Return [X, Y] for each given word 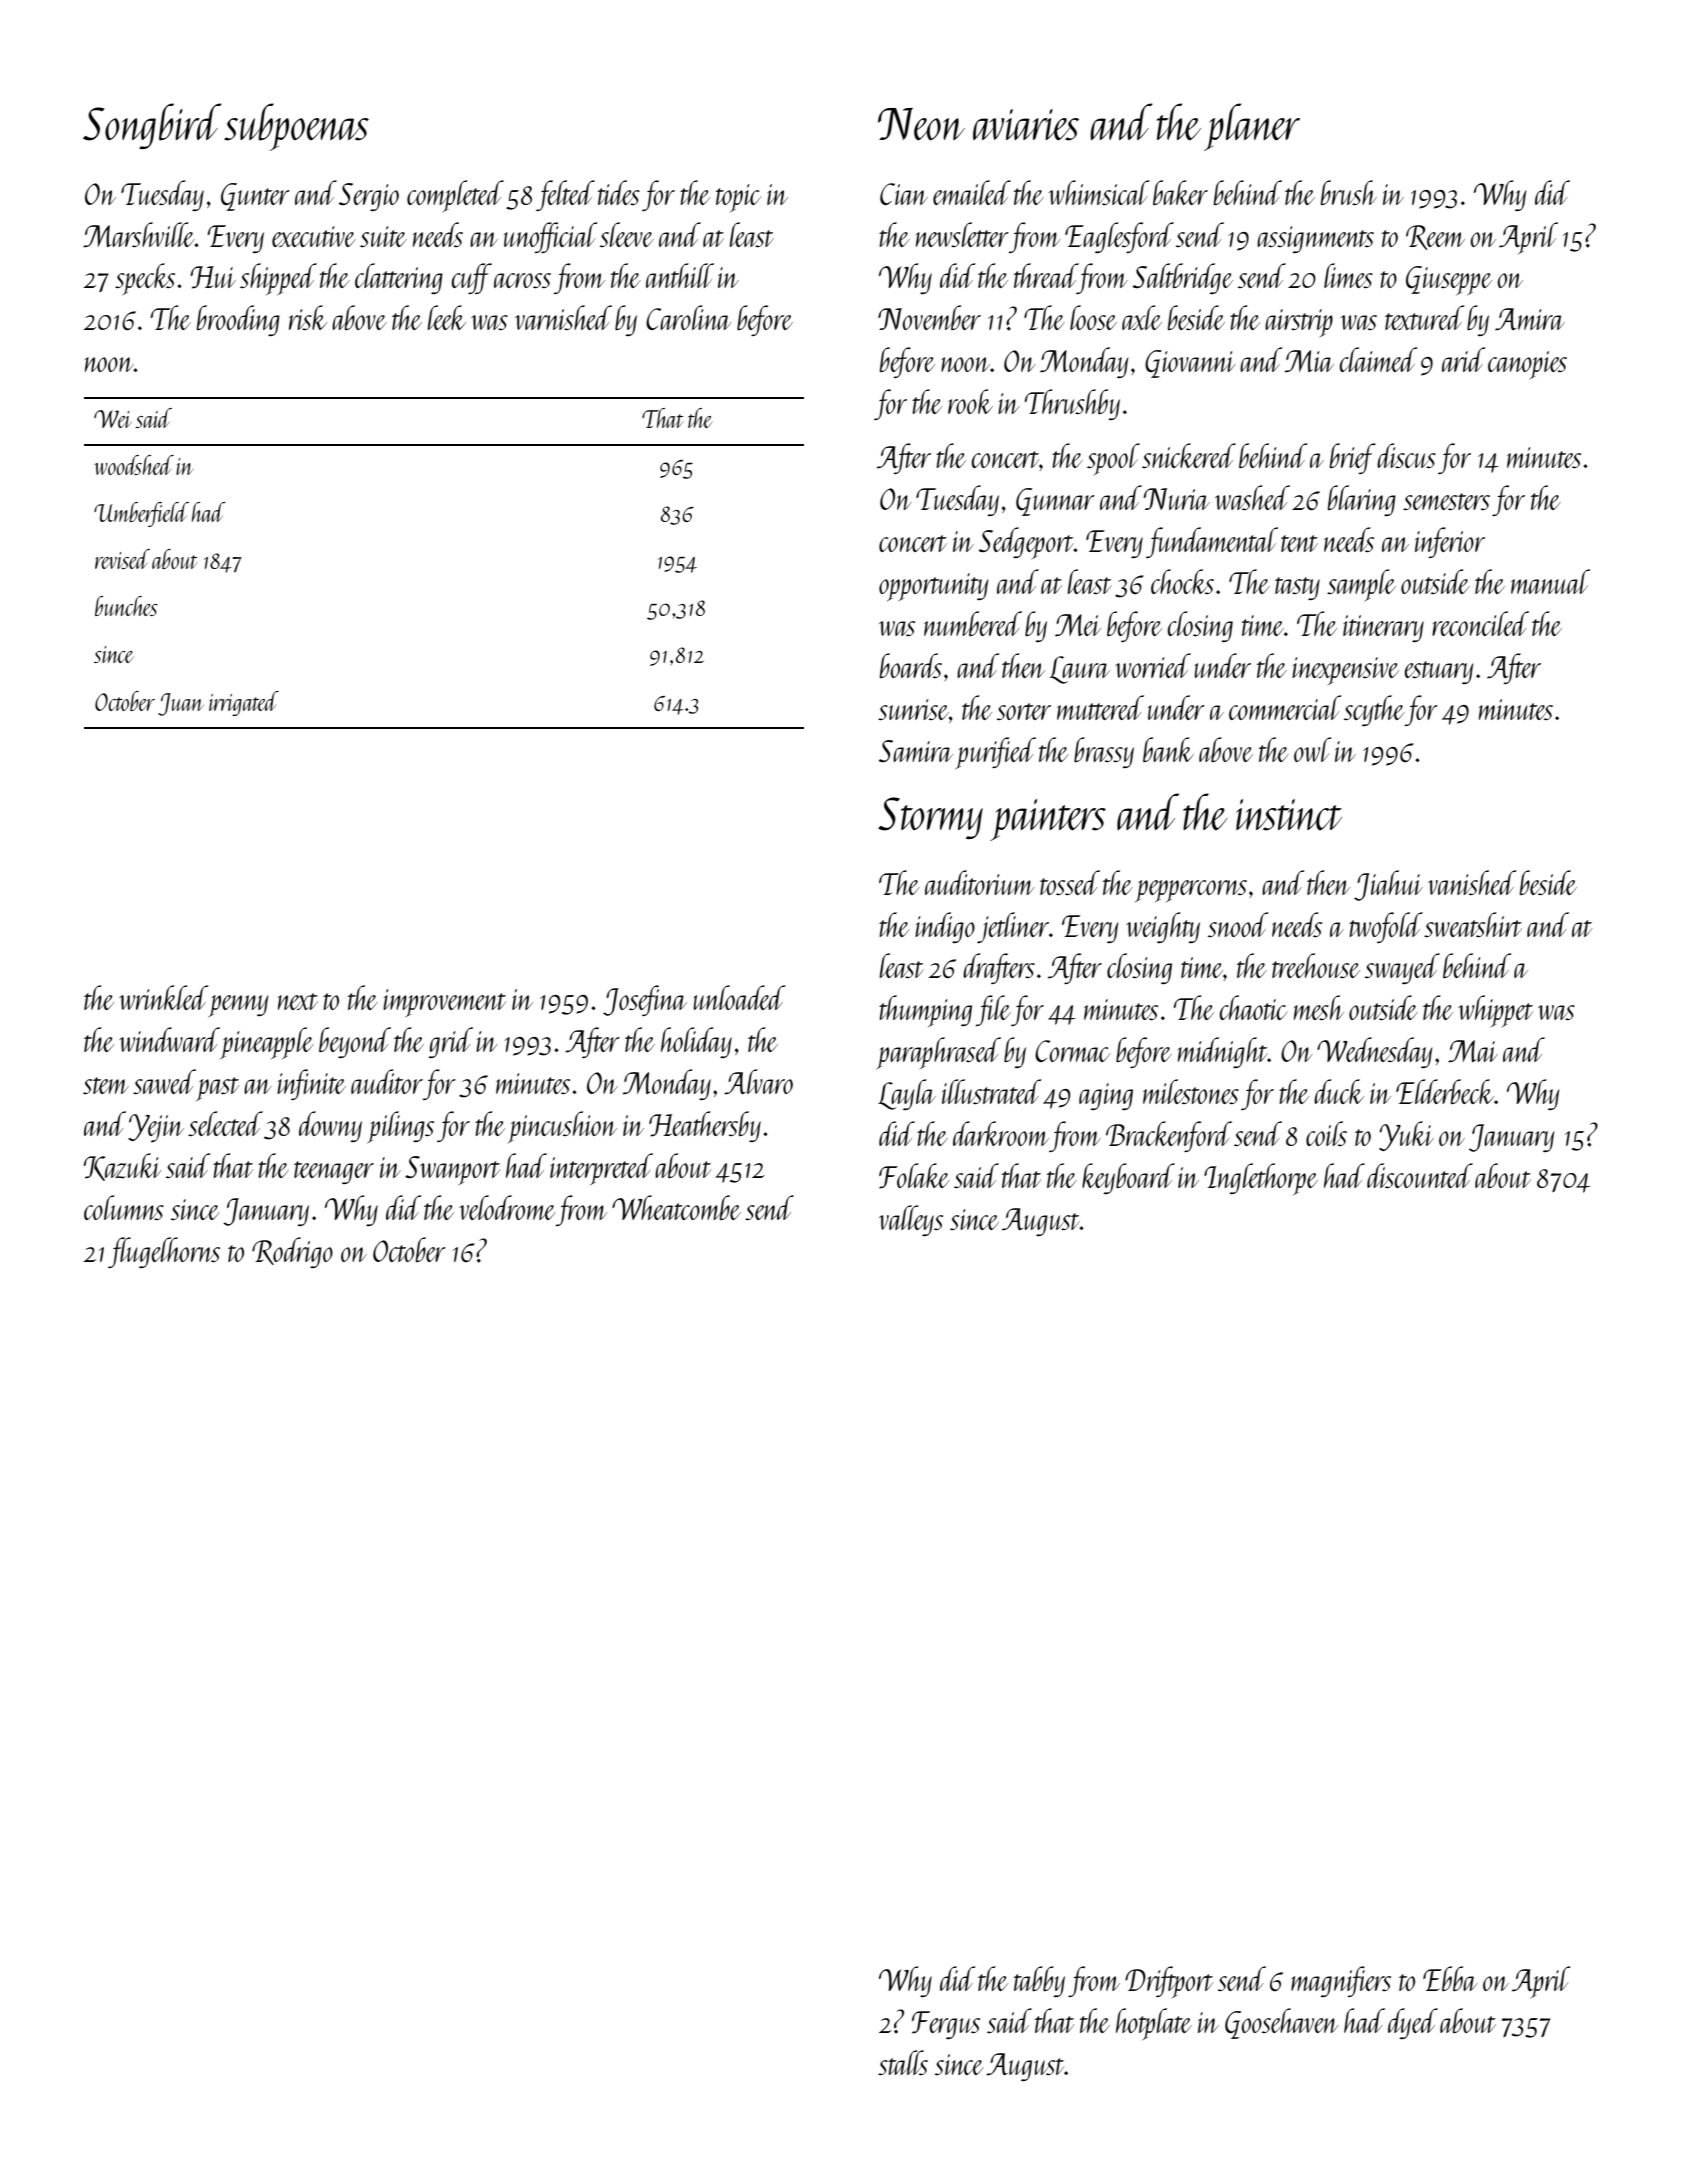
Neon [921, 124]
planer [1252, 127]
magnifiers [1341, 1981]
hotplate [1154, 2024]
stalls [903, 2062]
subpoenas [296, 127]
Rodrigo [292, 1252]
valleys [911, 1220]
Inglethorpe [1261, 1179]
